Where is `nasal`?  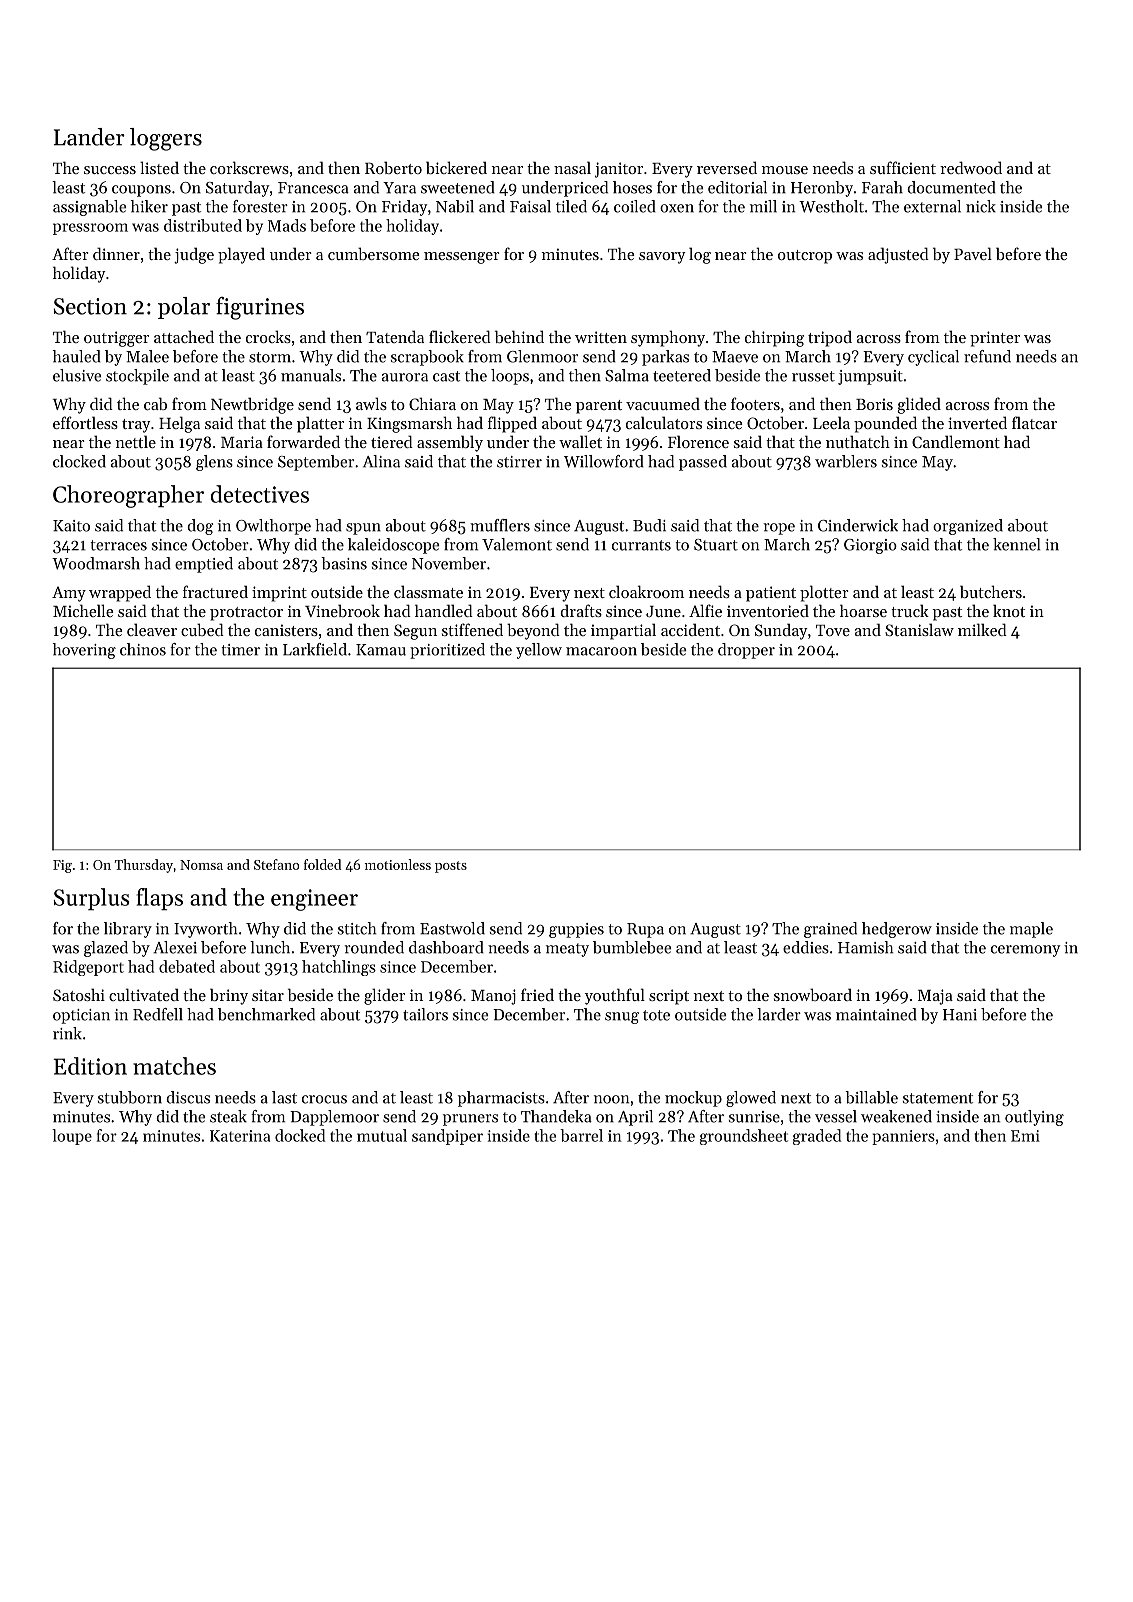
nasal is located at coordinates (572, 167).
